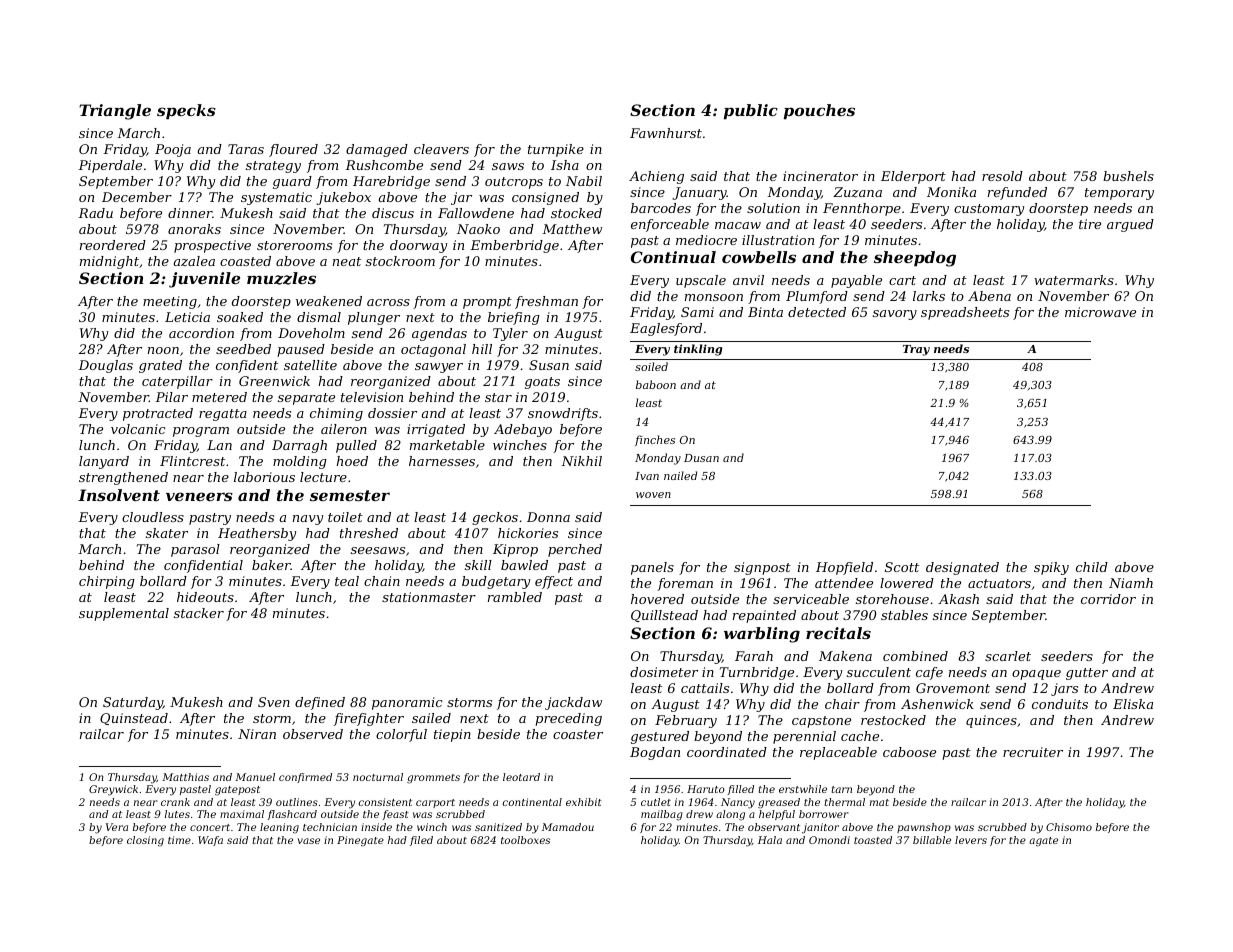 This image has height=952, width=1233. What do you see at coordinates (962, 568) in the image?
I see `designated` at bounding box center [962, 568].
